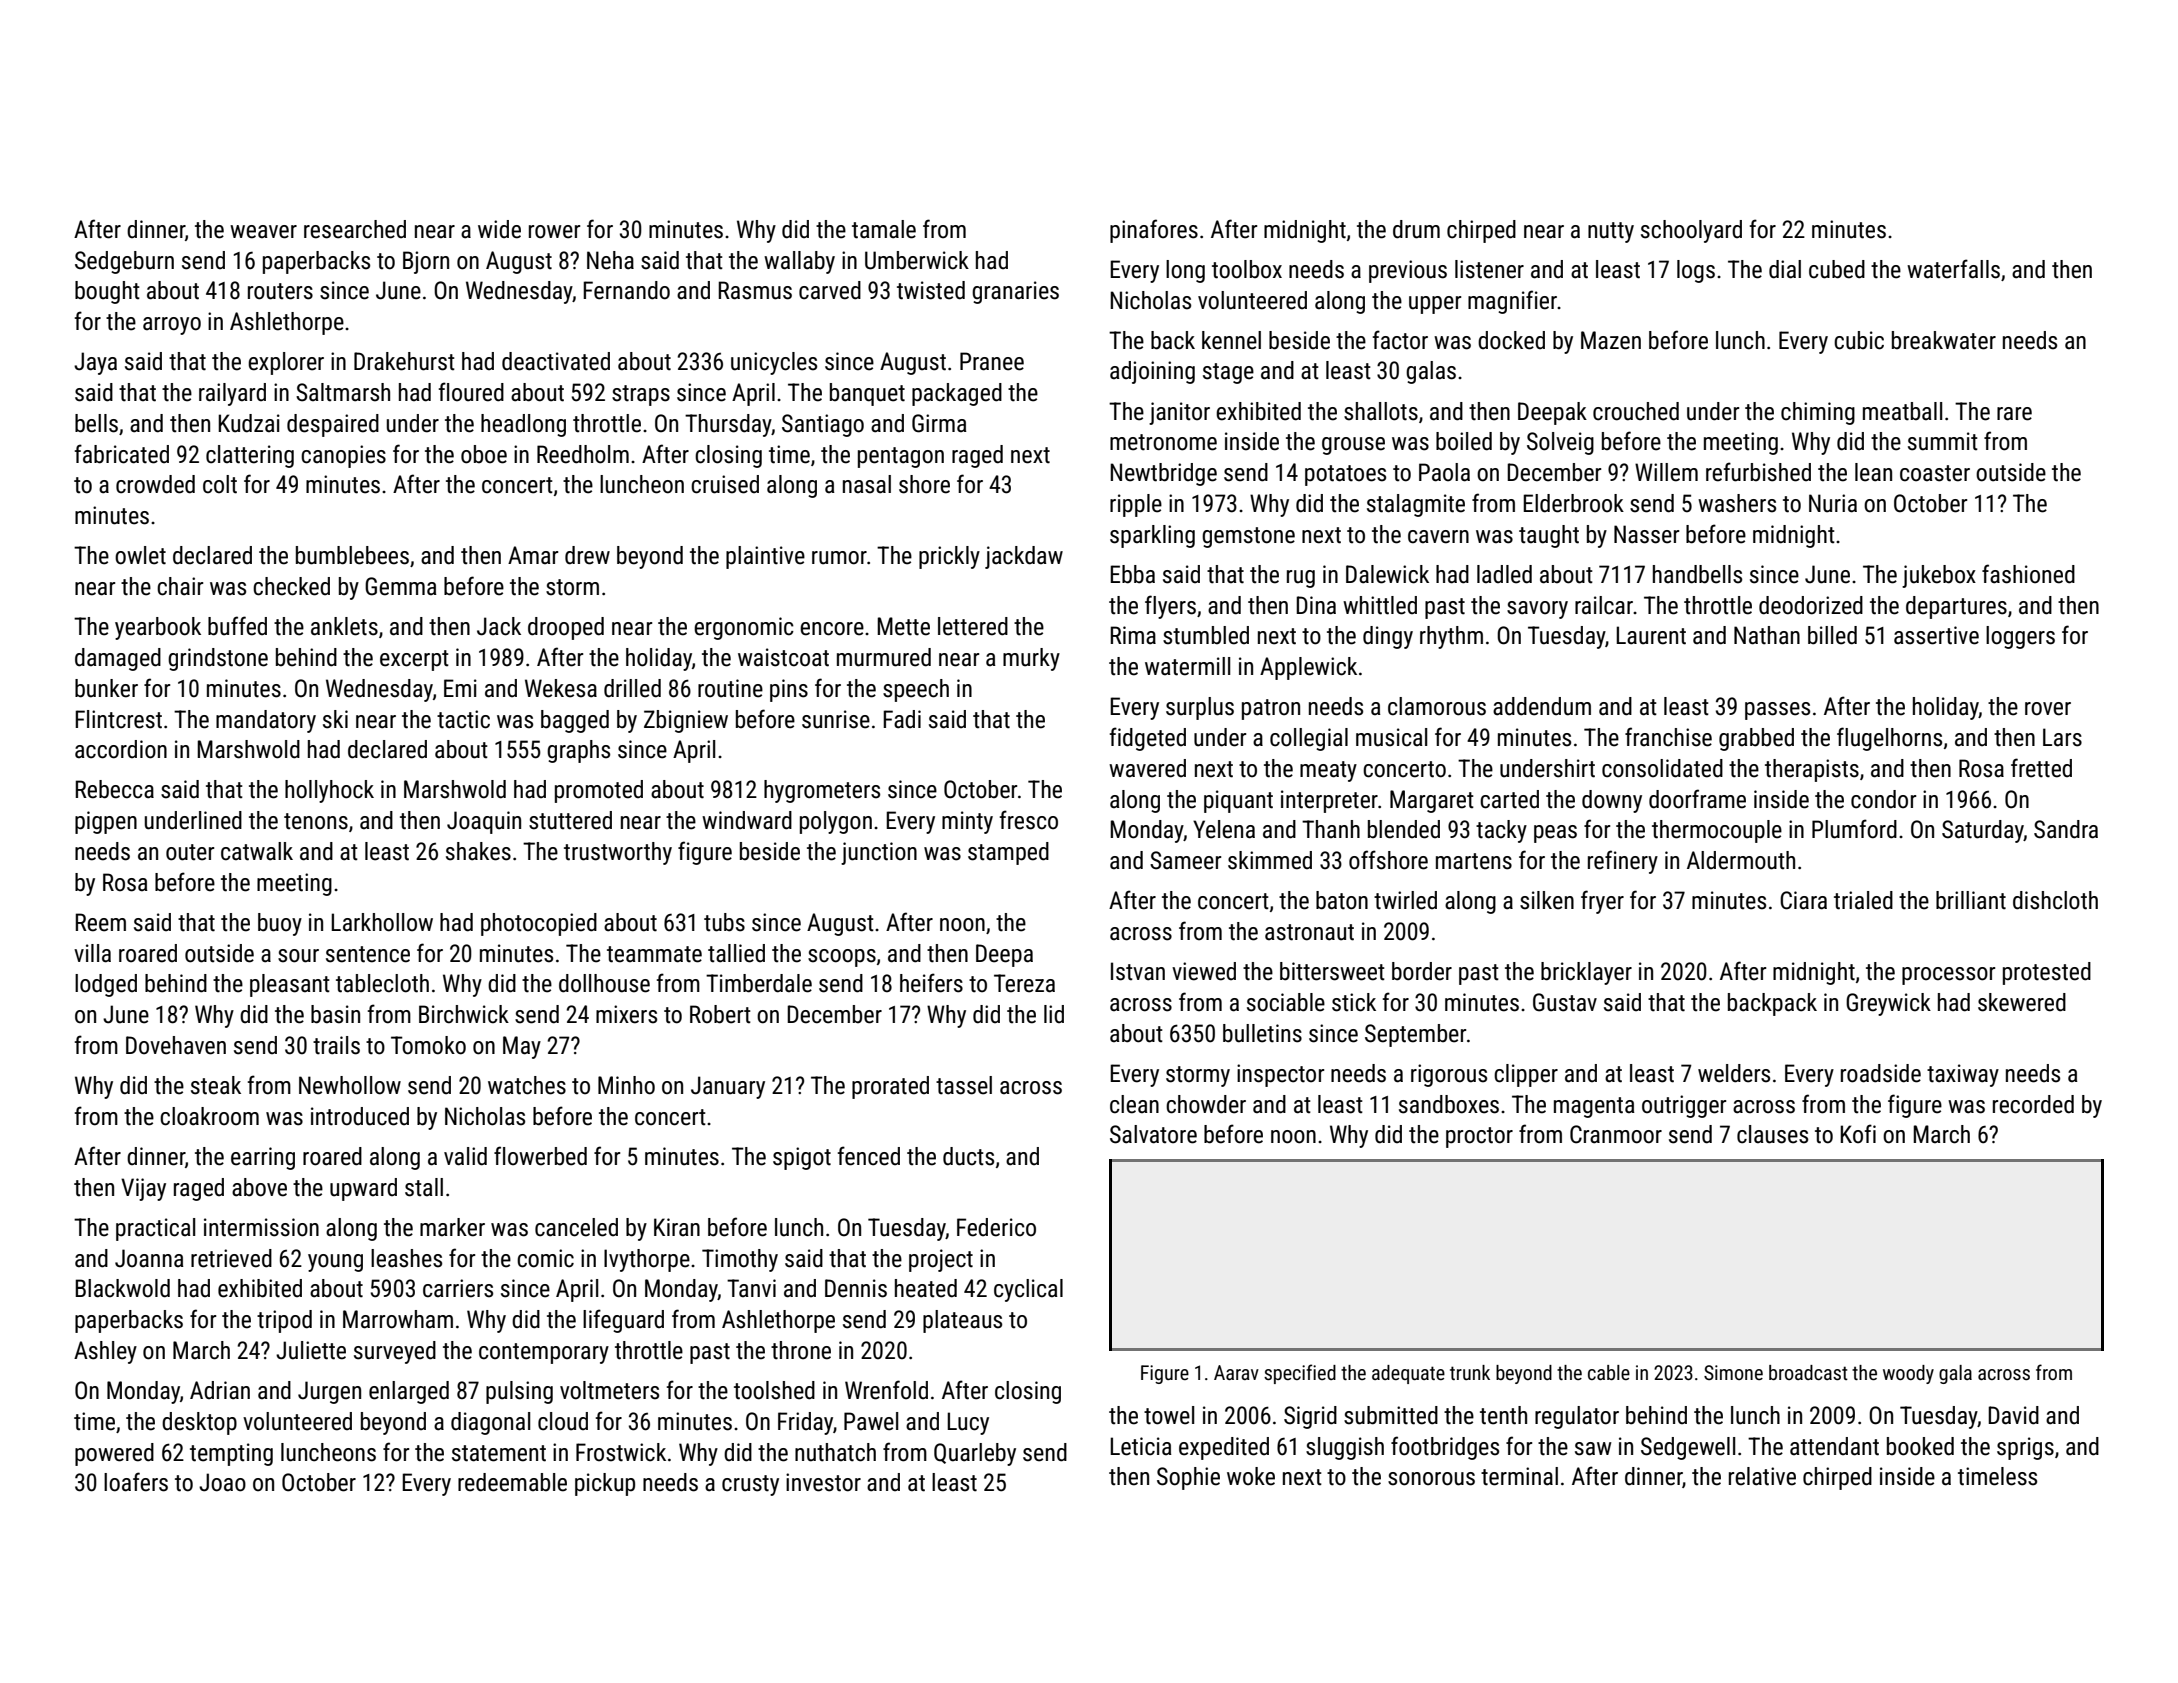 The image size is (2178, 1683). I want to click on wide, so click(499, 229).
